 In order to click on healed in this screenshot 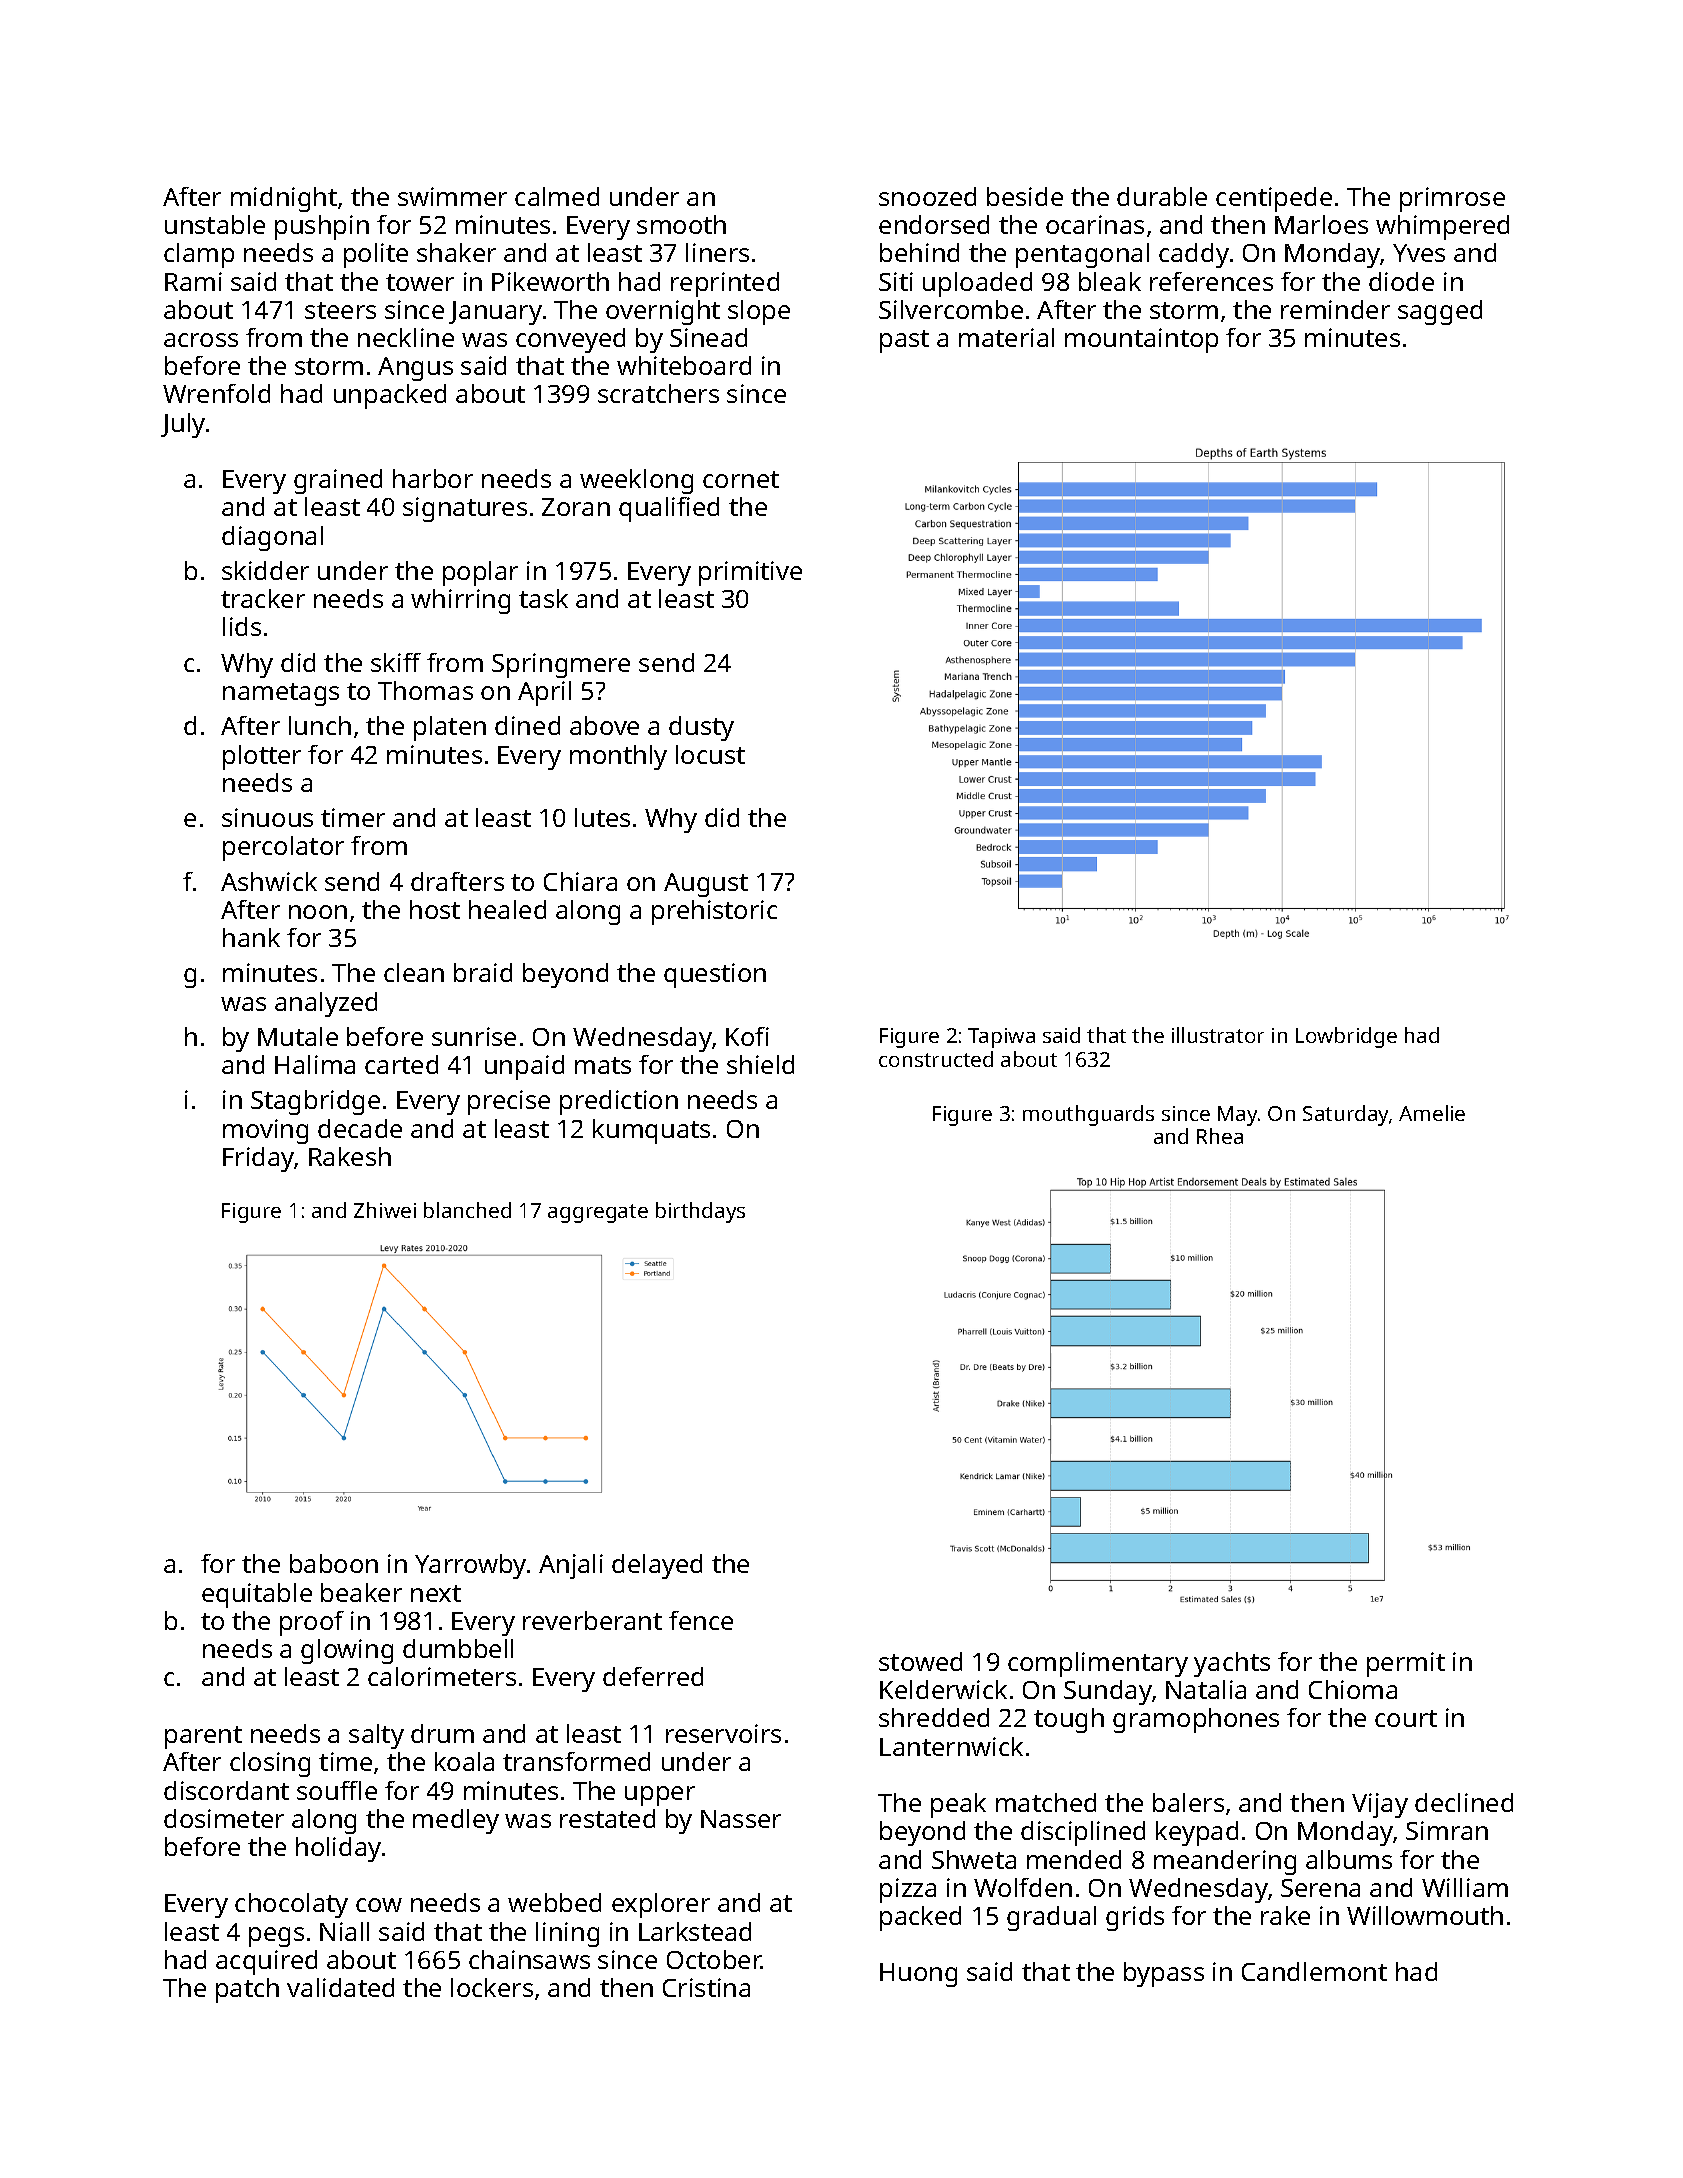, I will do `click(507, 909)`.
